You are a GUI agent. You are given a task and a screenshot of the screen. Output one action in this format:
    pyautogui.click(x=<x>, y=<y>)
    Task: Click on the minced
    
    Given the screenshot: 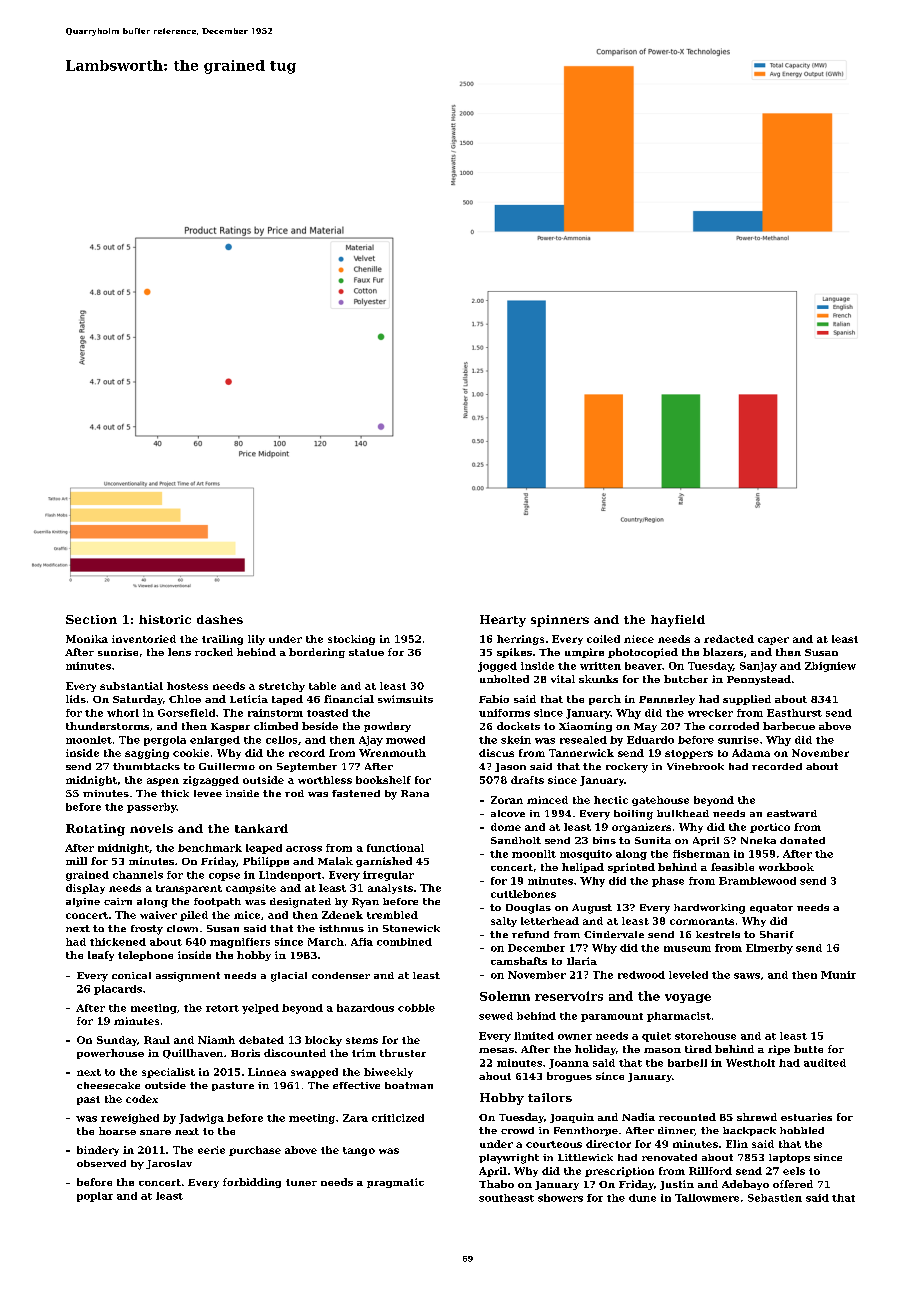 What is the action you would take?
    pyautogui.click(x=547, y=800)
